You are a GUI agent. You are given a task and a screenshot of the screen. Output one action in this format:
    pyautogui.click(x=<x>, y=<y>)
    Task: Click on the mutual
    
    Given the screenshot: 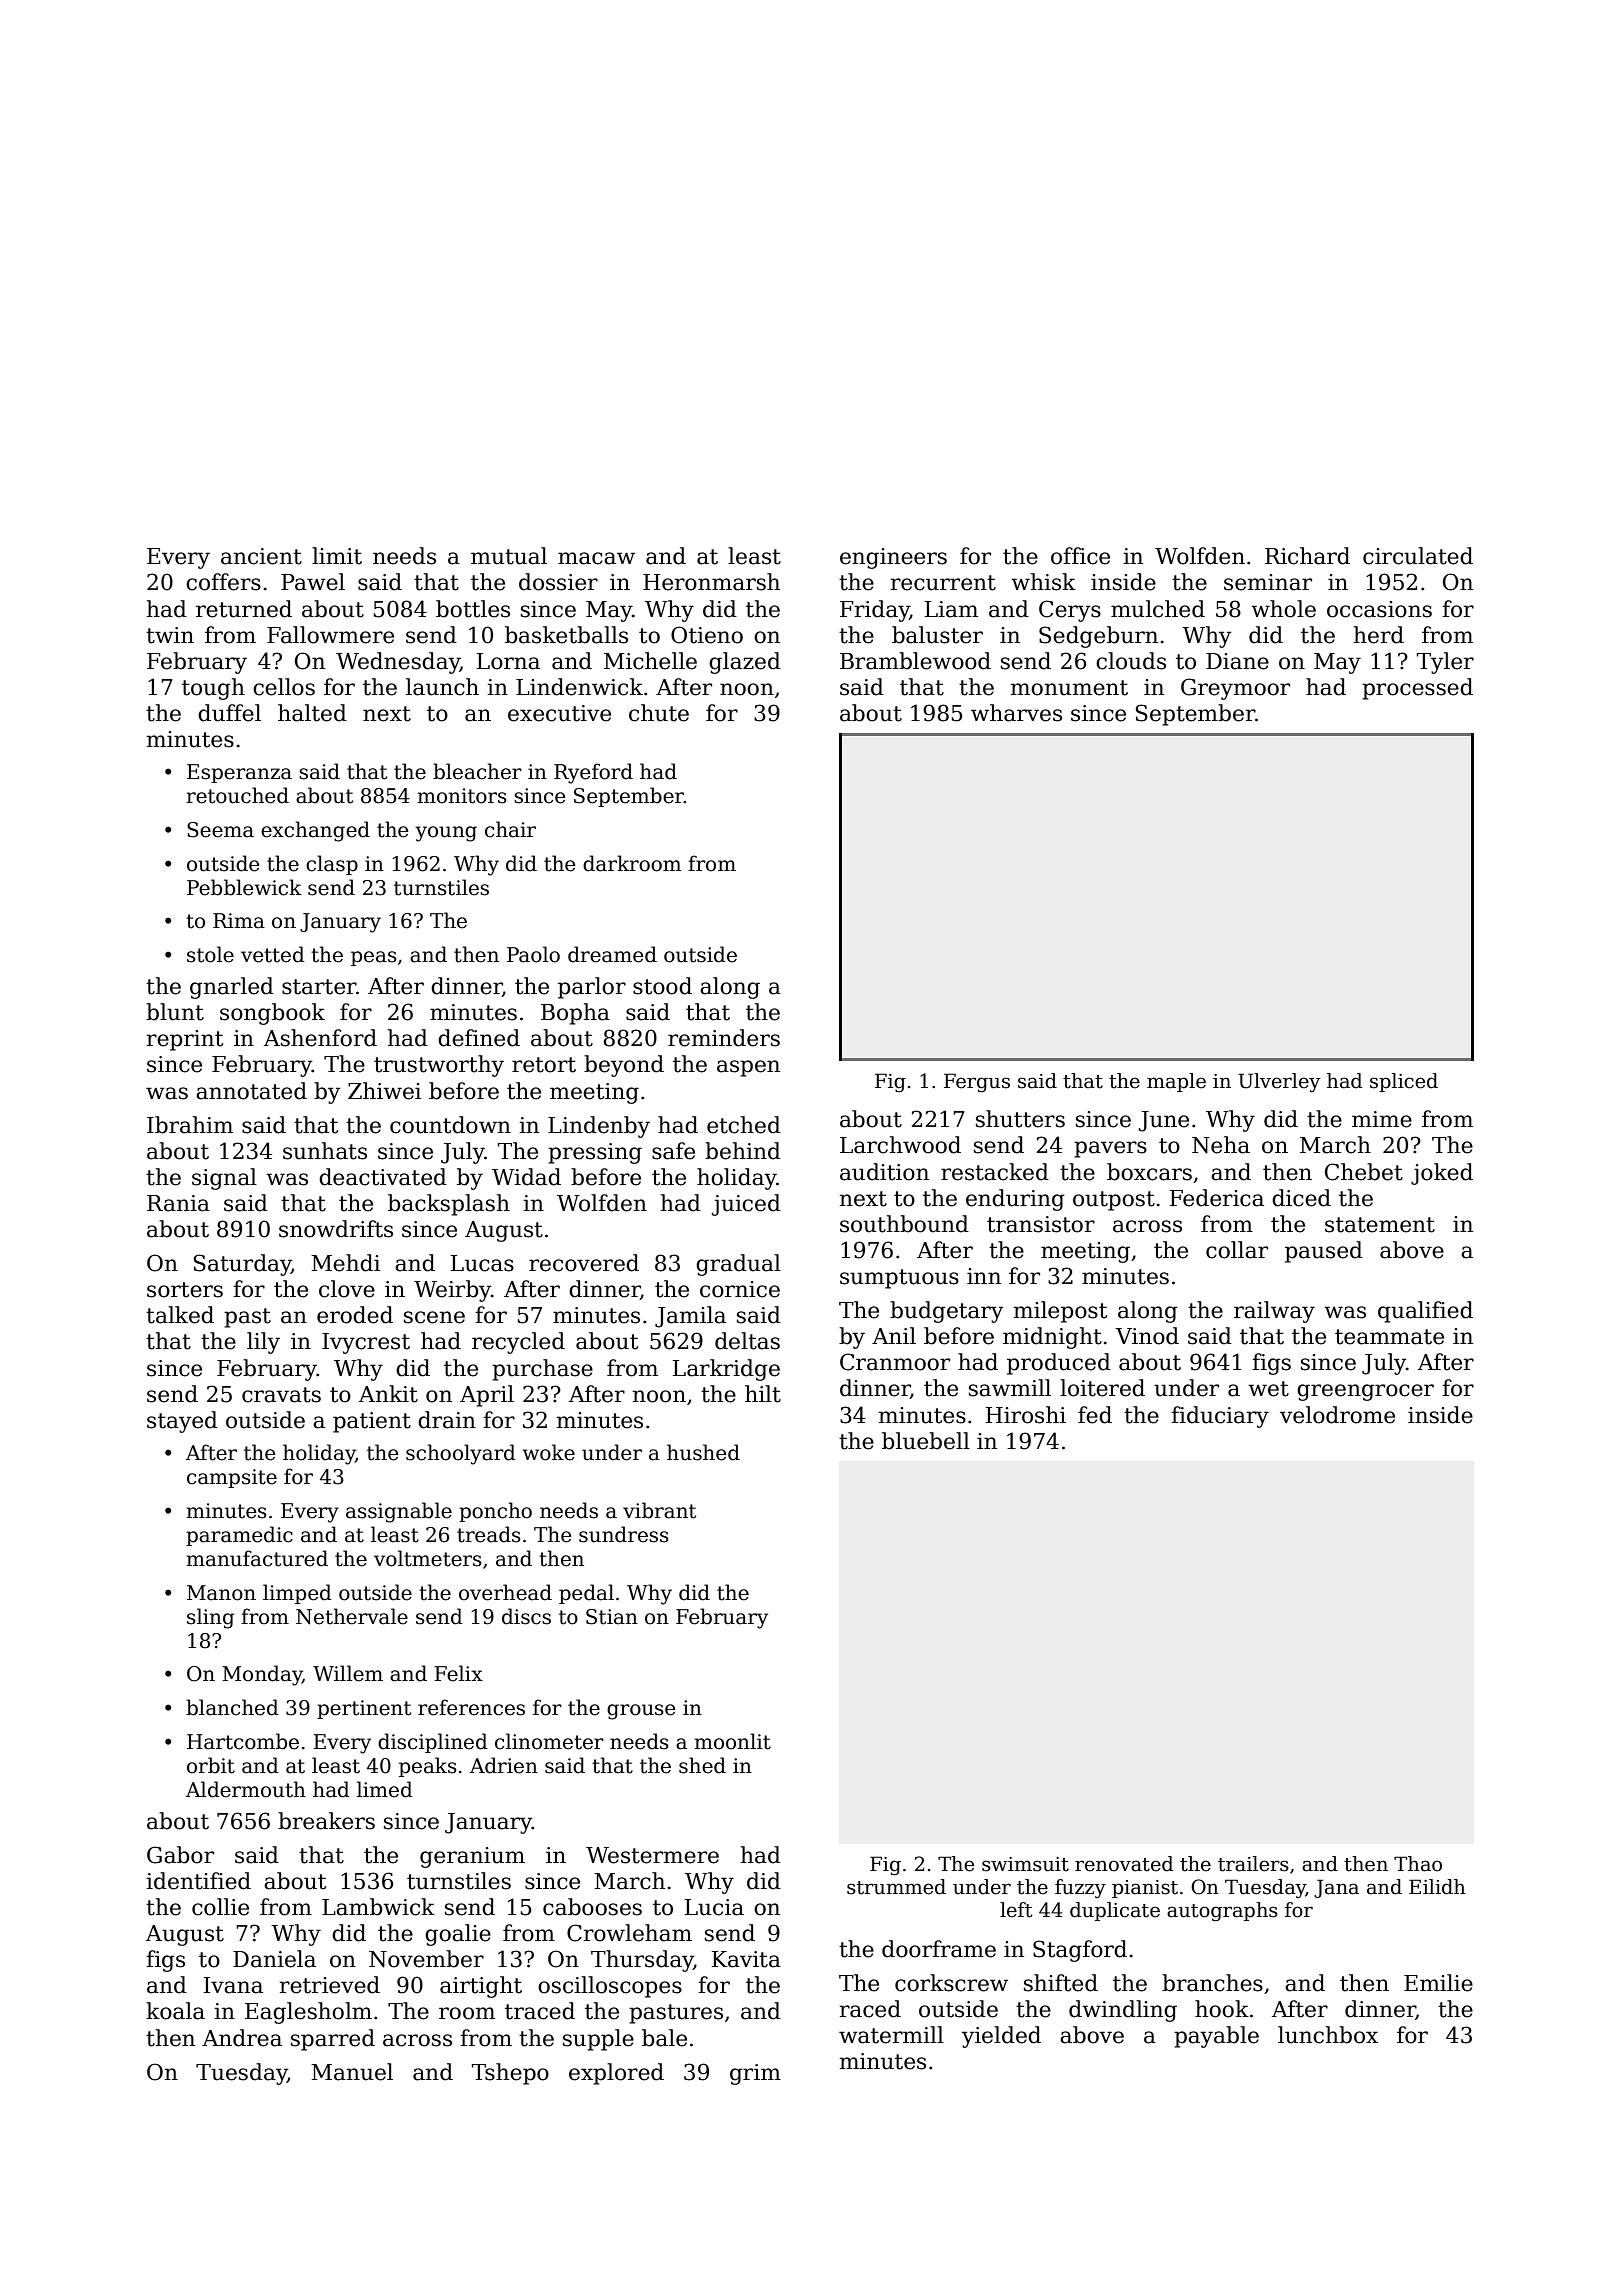 What is the action you would take?
    pyautogui.click(x=509, y=556)
